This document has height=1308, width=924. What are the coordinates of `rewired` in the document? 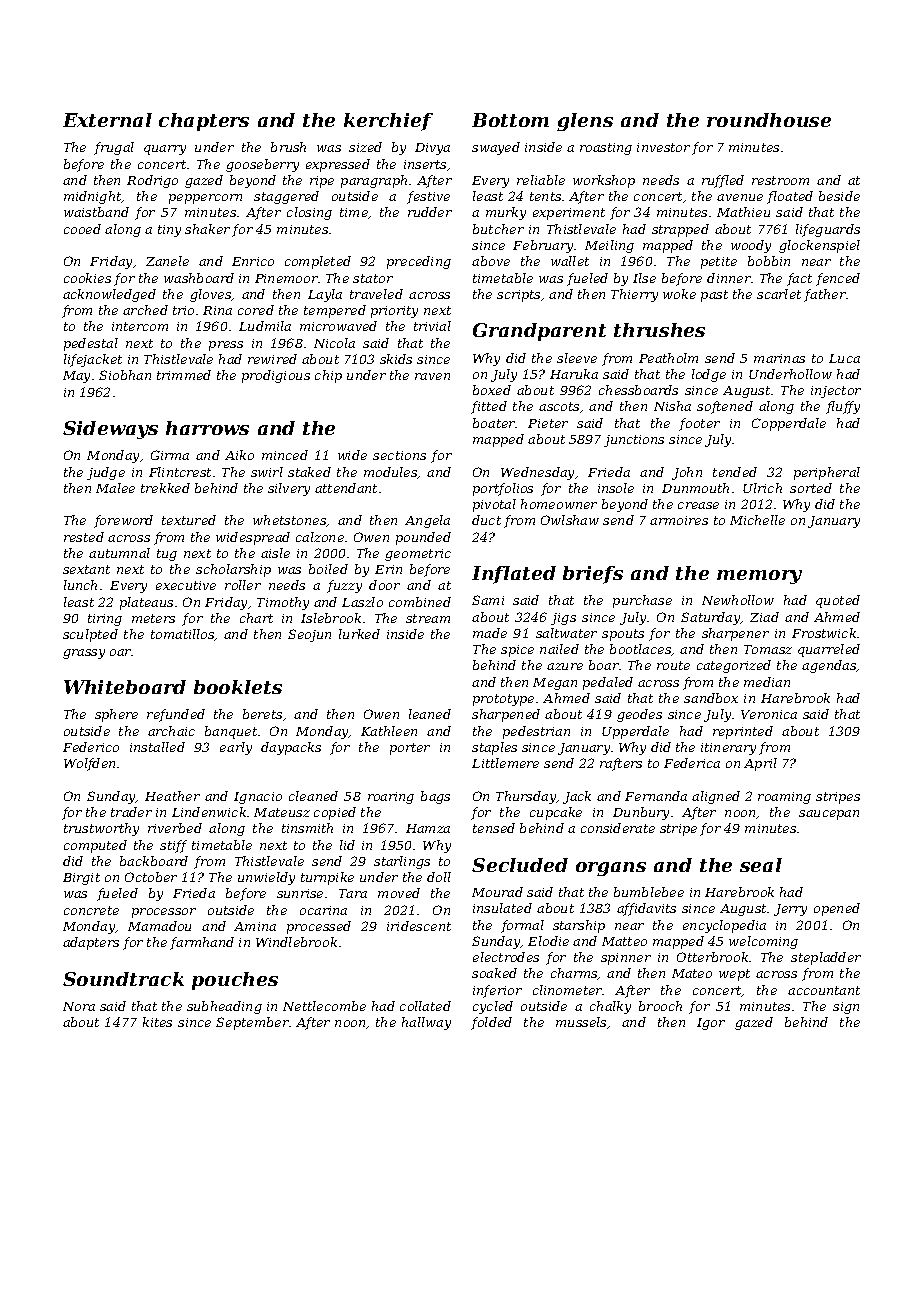 It's located at (272, 359).
